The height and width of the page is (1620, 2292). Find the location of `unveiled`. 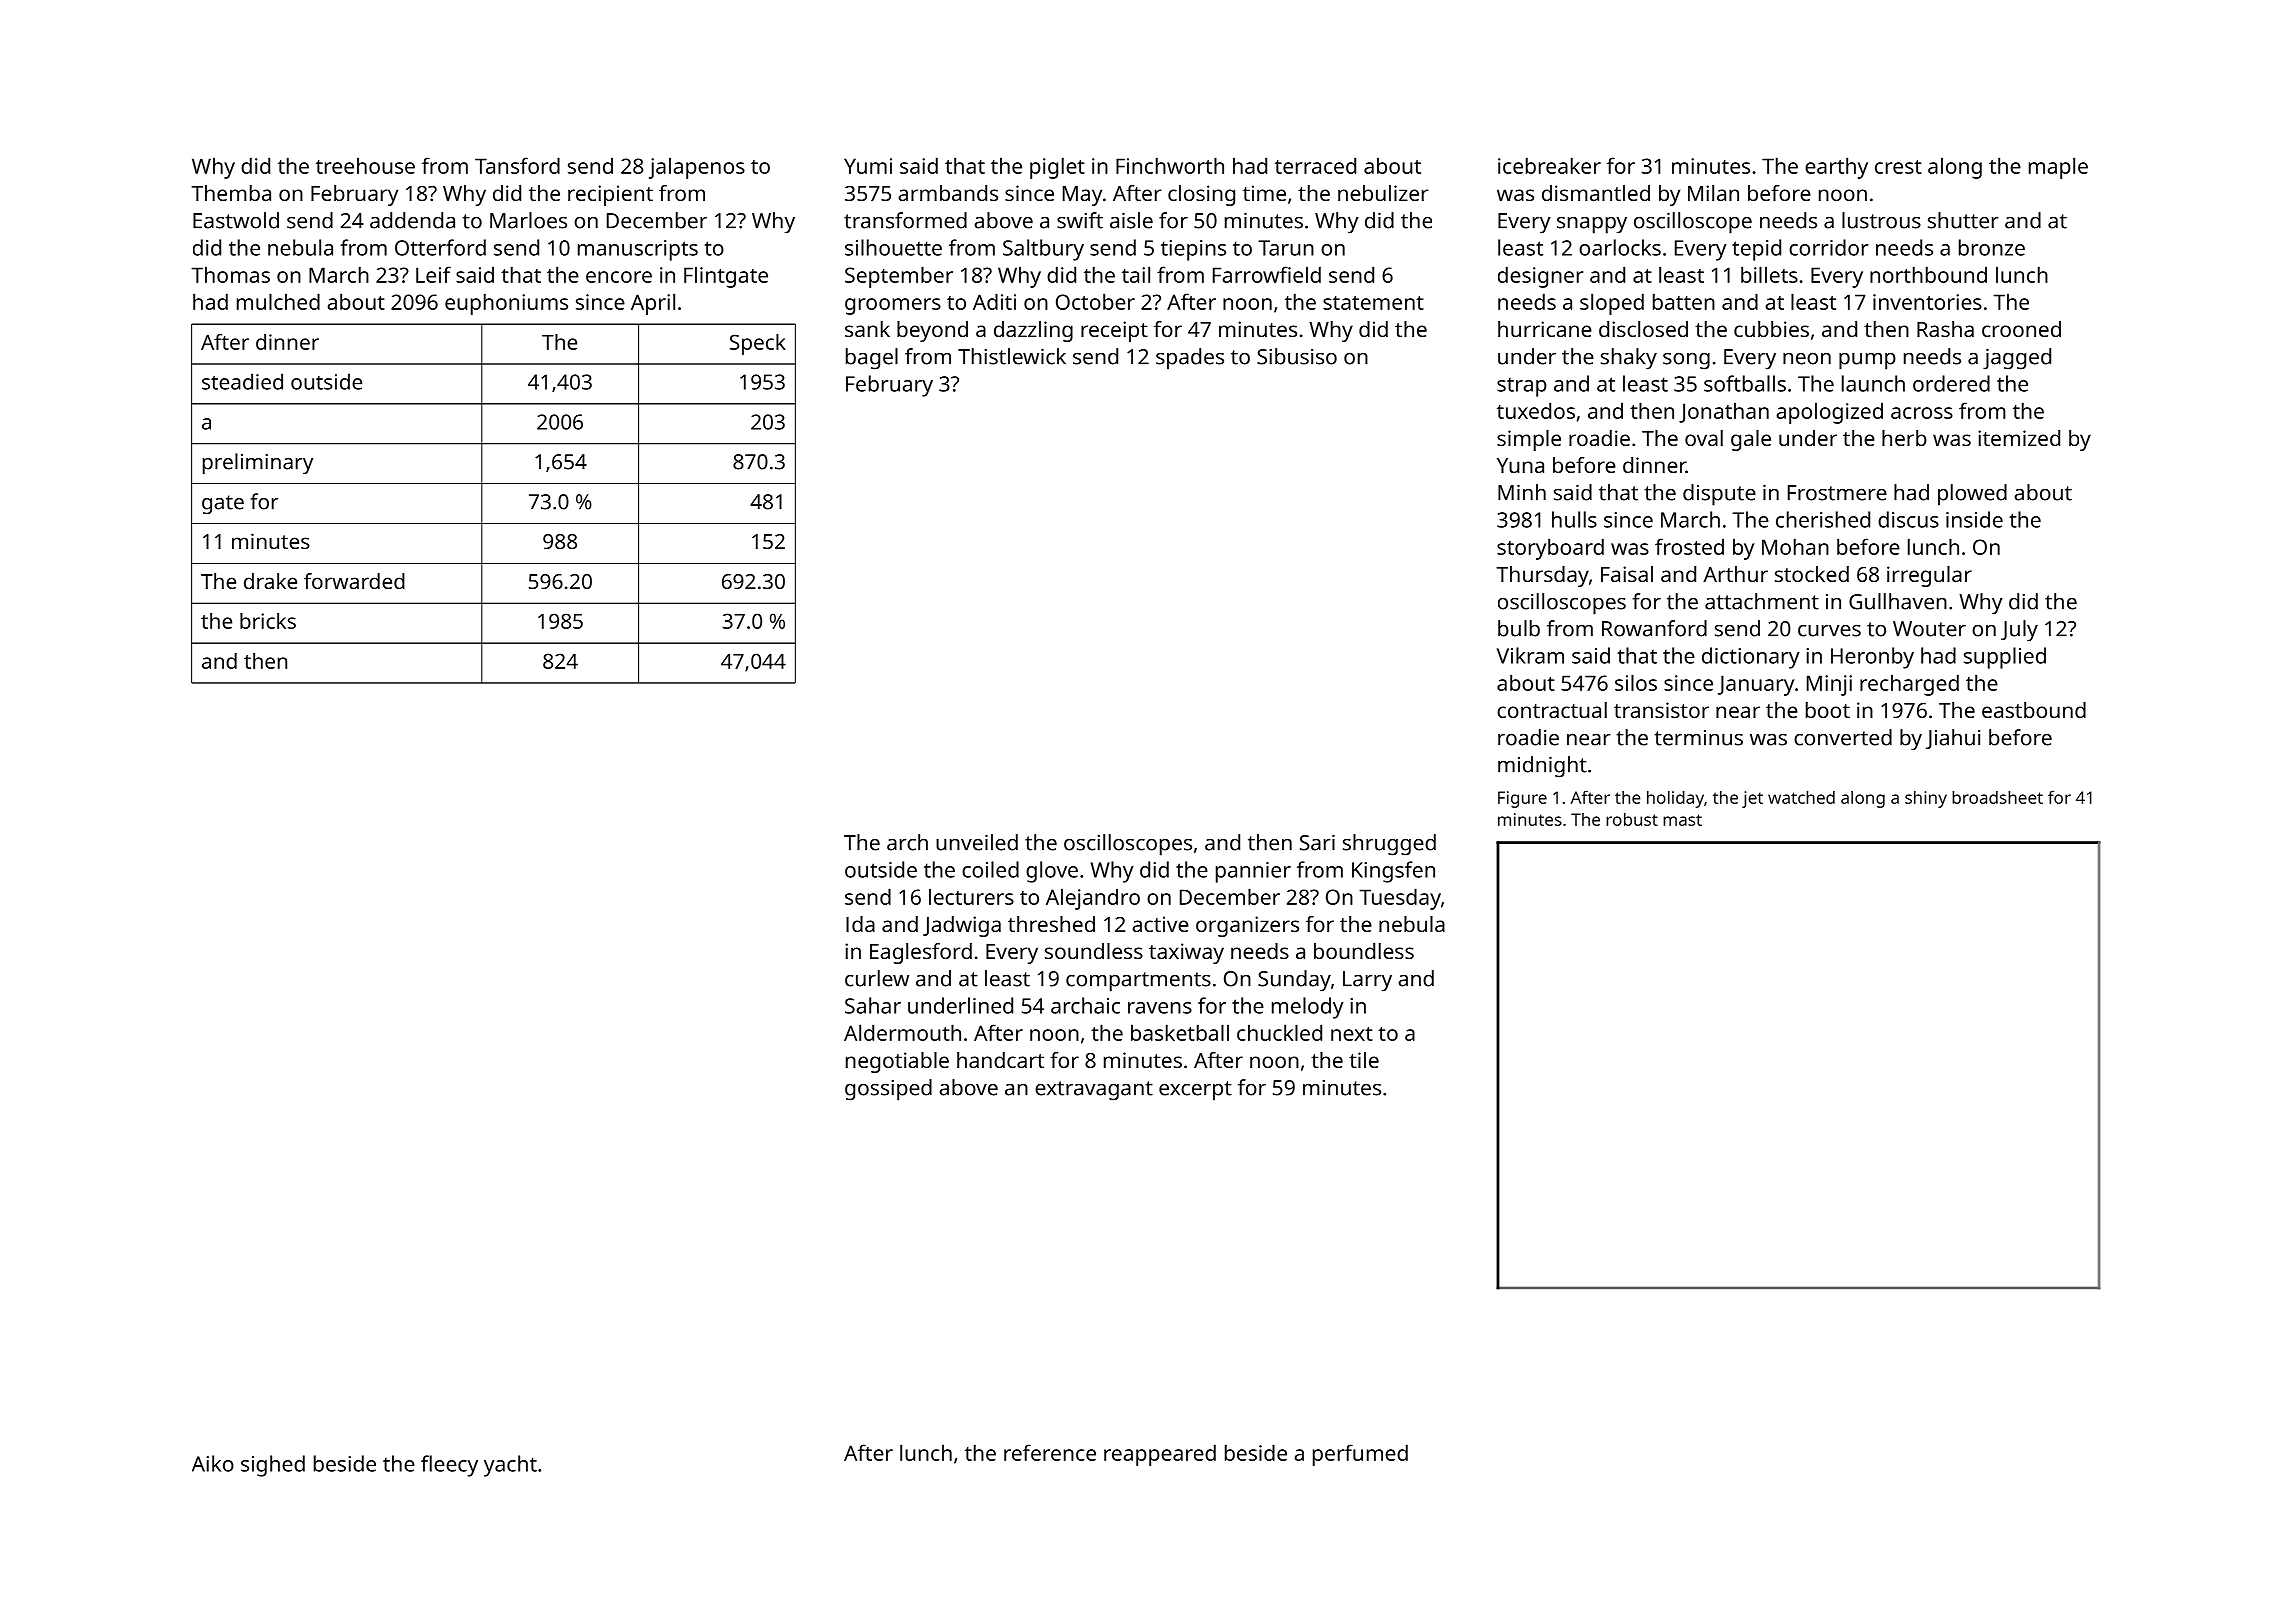

unveiled is located at coordinates (977, 842).
